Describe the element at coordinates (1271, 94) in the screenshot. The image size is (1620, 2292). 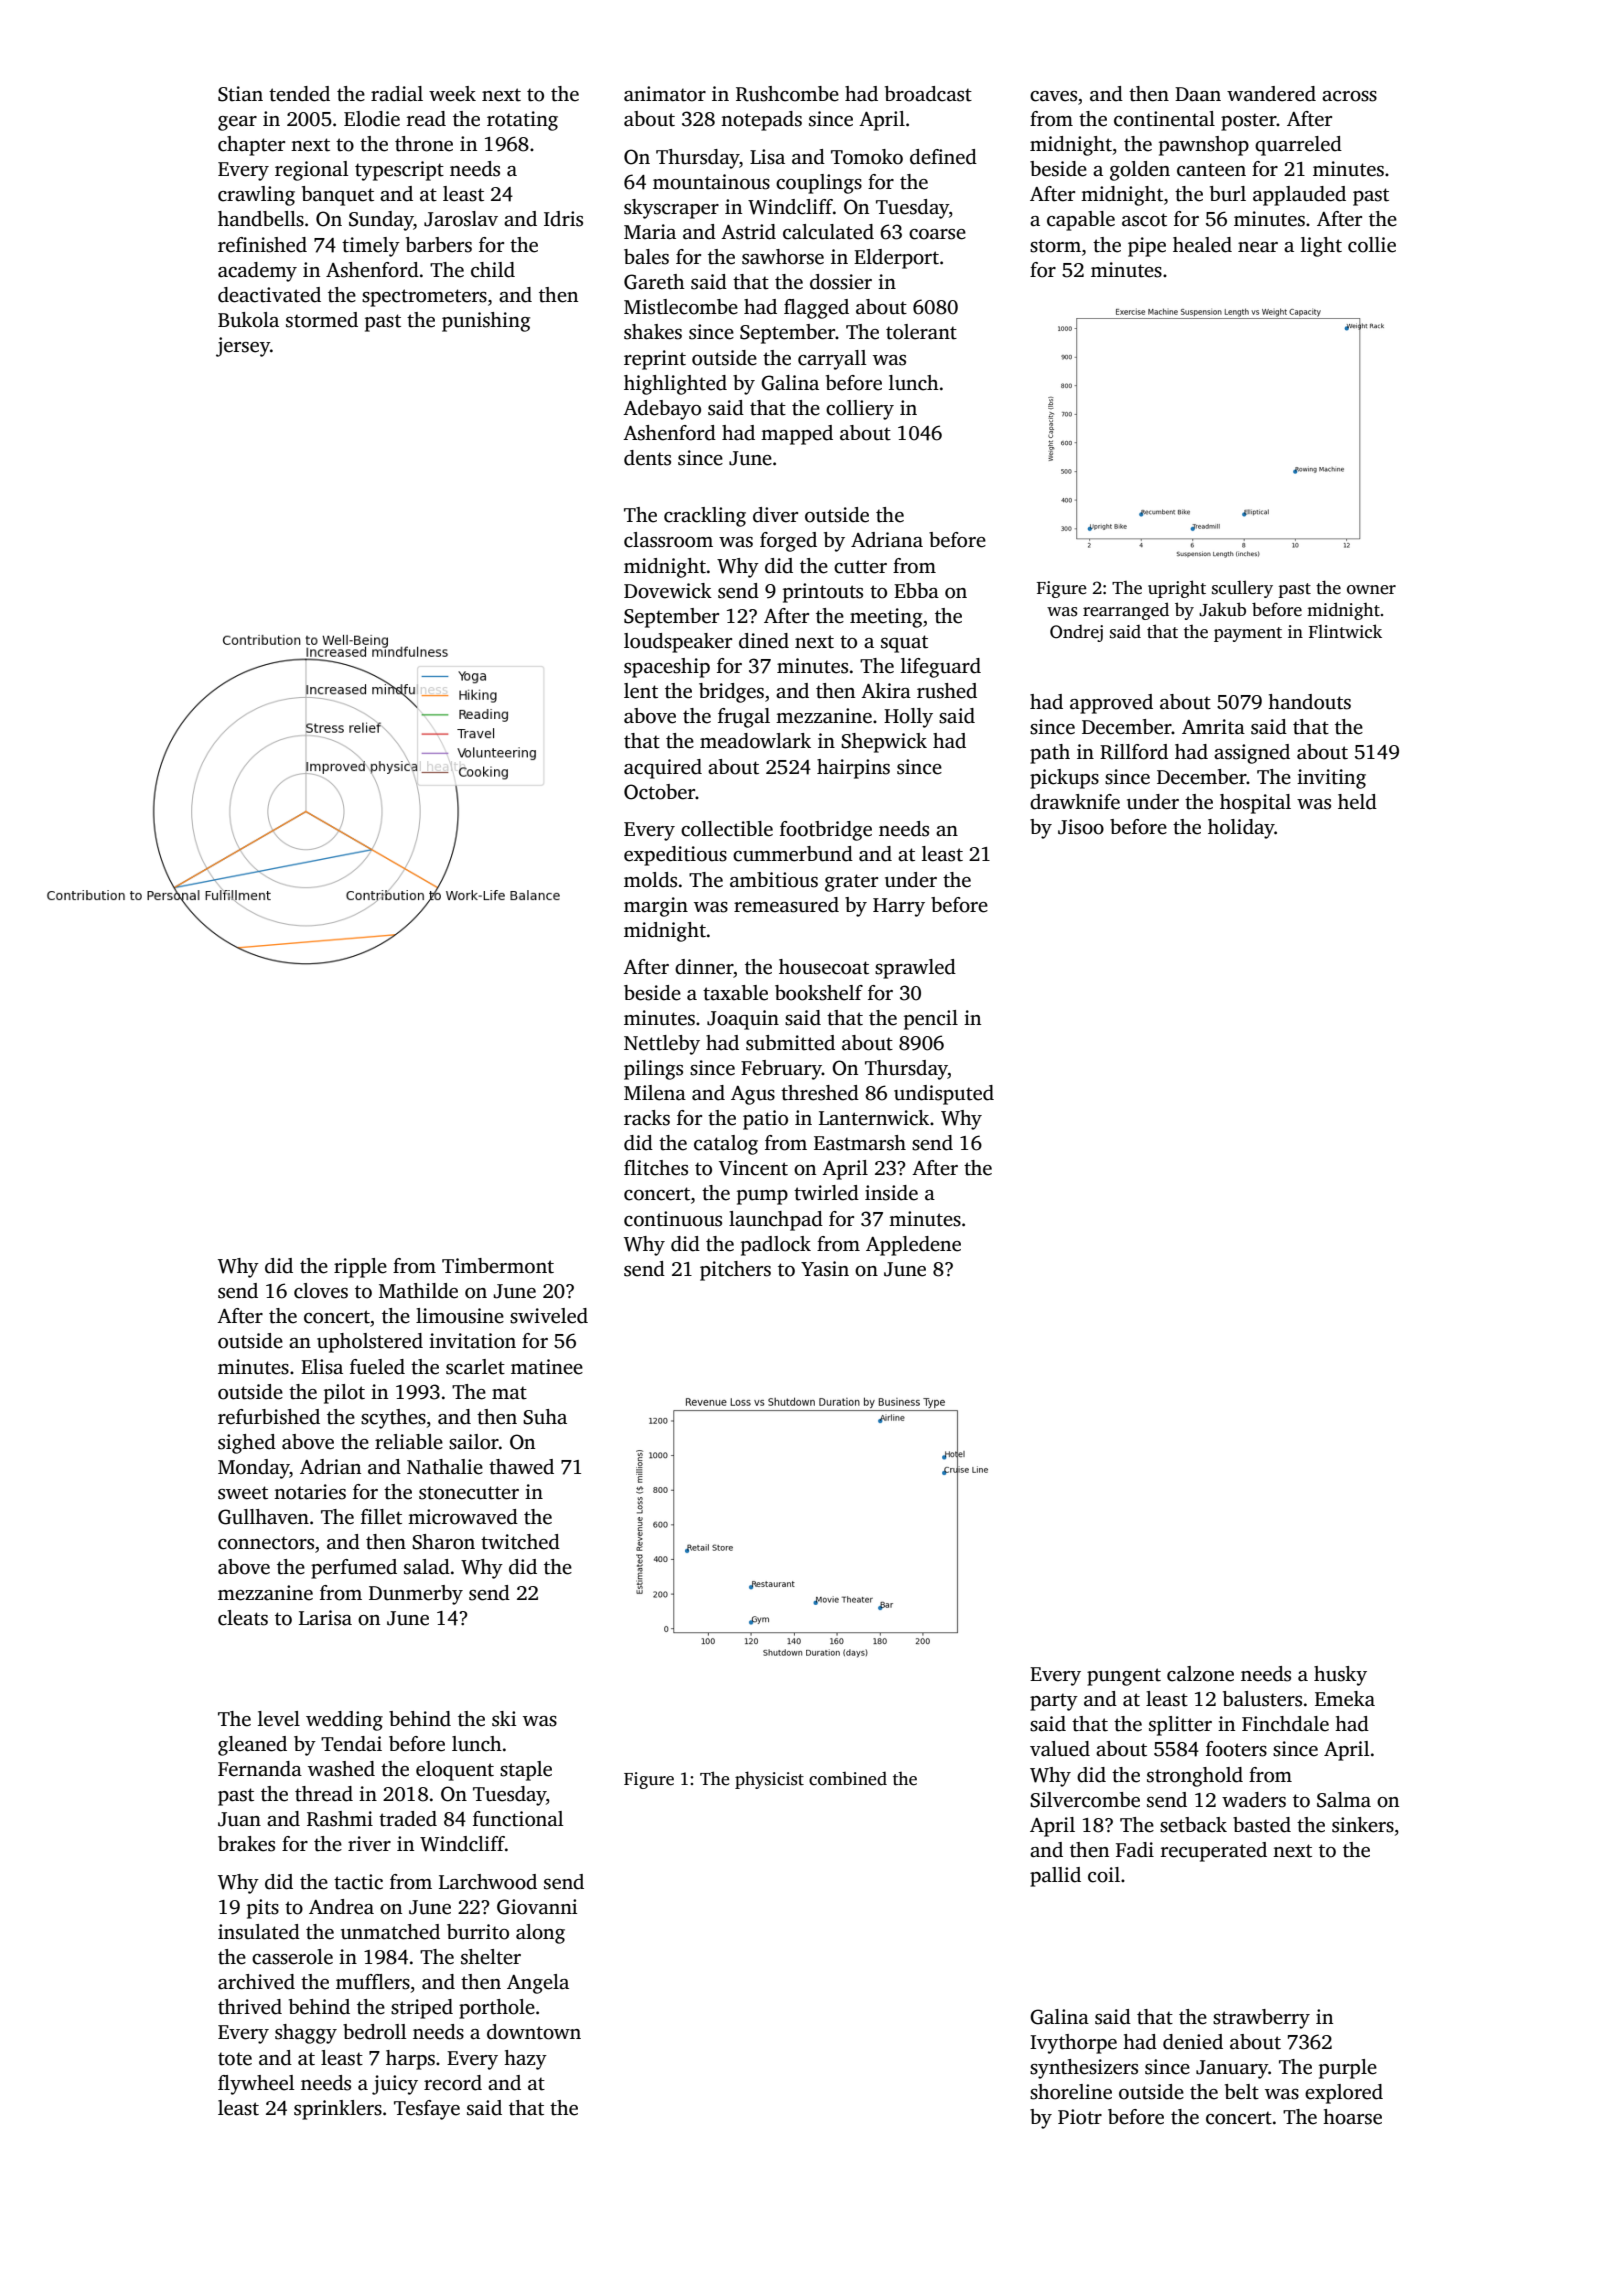
I see `wandered` at that location.
